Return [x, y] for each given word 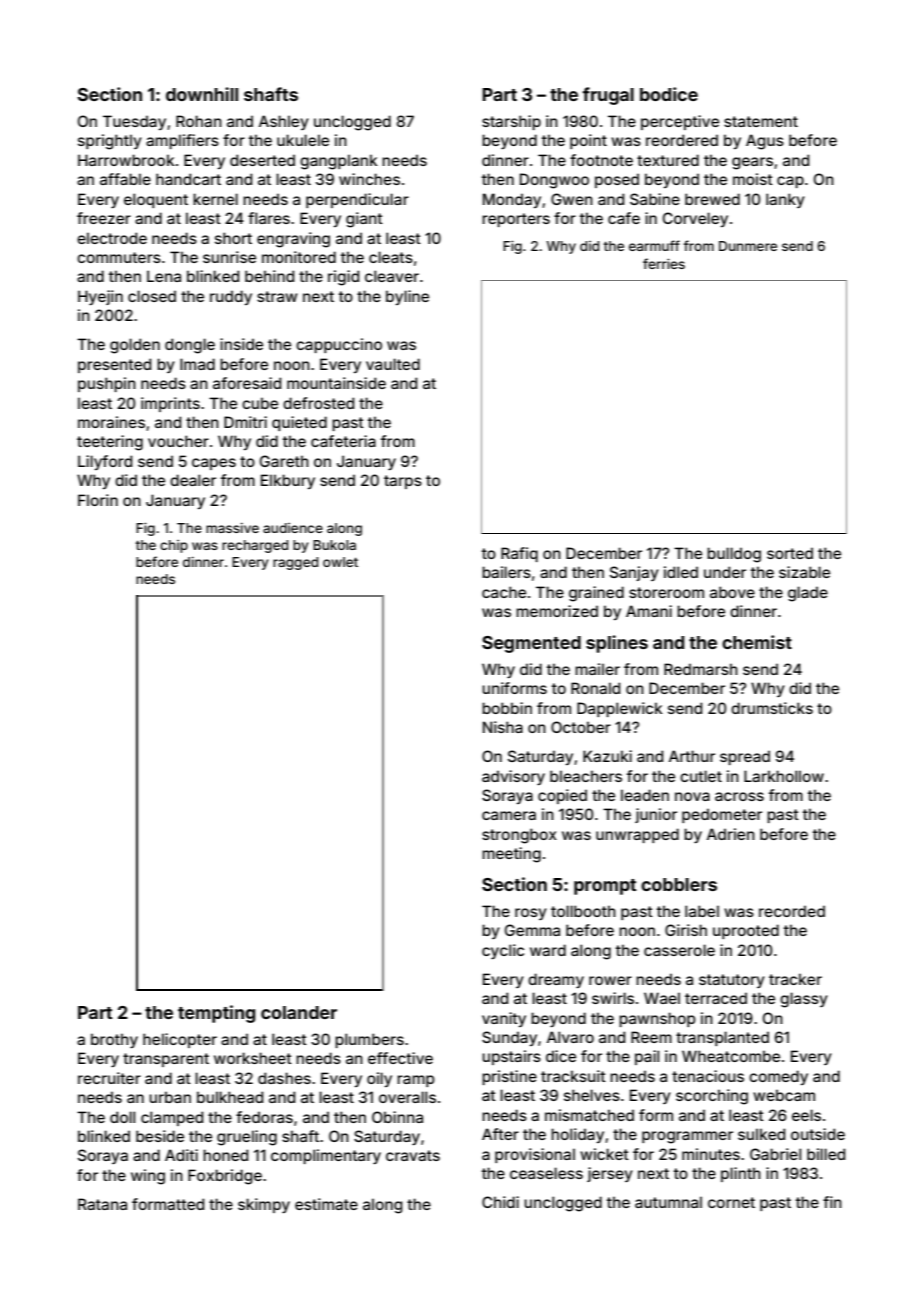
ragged [295, 563]
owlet [340, 562]
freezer [104, 218]
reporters [516, 220]
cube [260, 403]
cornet [731, 1202]
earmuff [654, 245]
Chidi [500, 1202]
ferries [664, 263]
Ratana [102, 1204]
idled [681, 572]
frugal [608, 96]
